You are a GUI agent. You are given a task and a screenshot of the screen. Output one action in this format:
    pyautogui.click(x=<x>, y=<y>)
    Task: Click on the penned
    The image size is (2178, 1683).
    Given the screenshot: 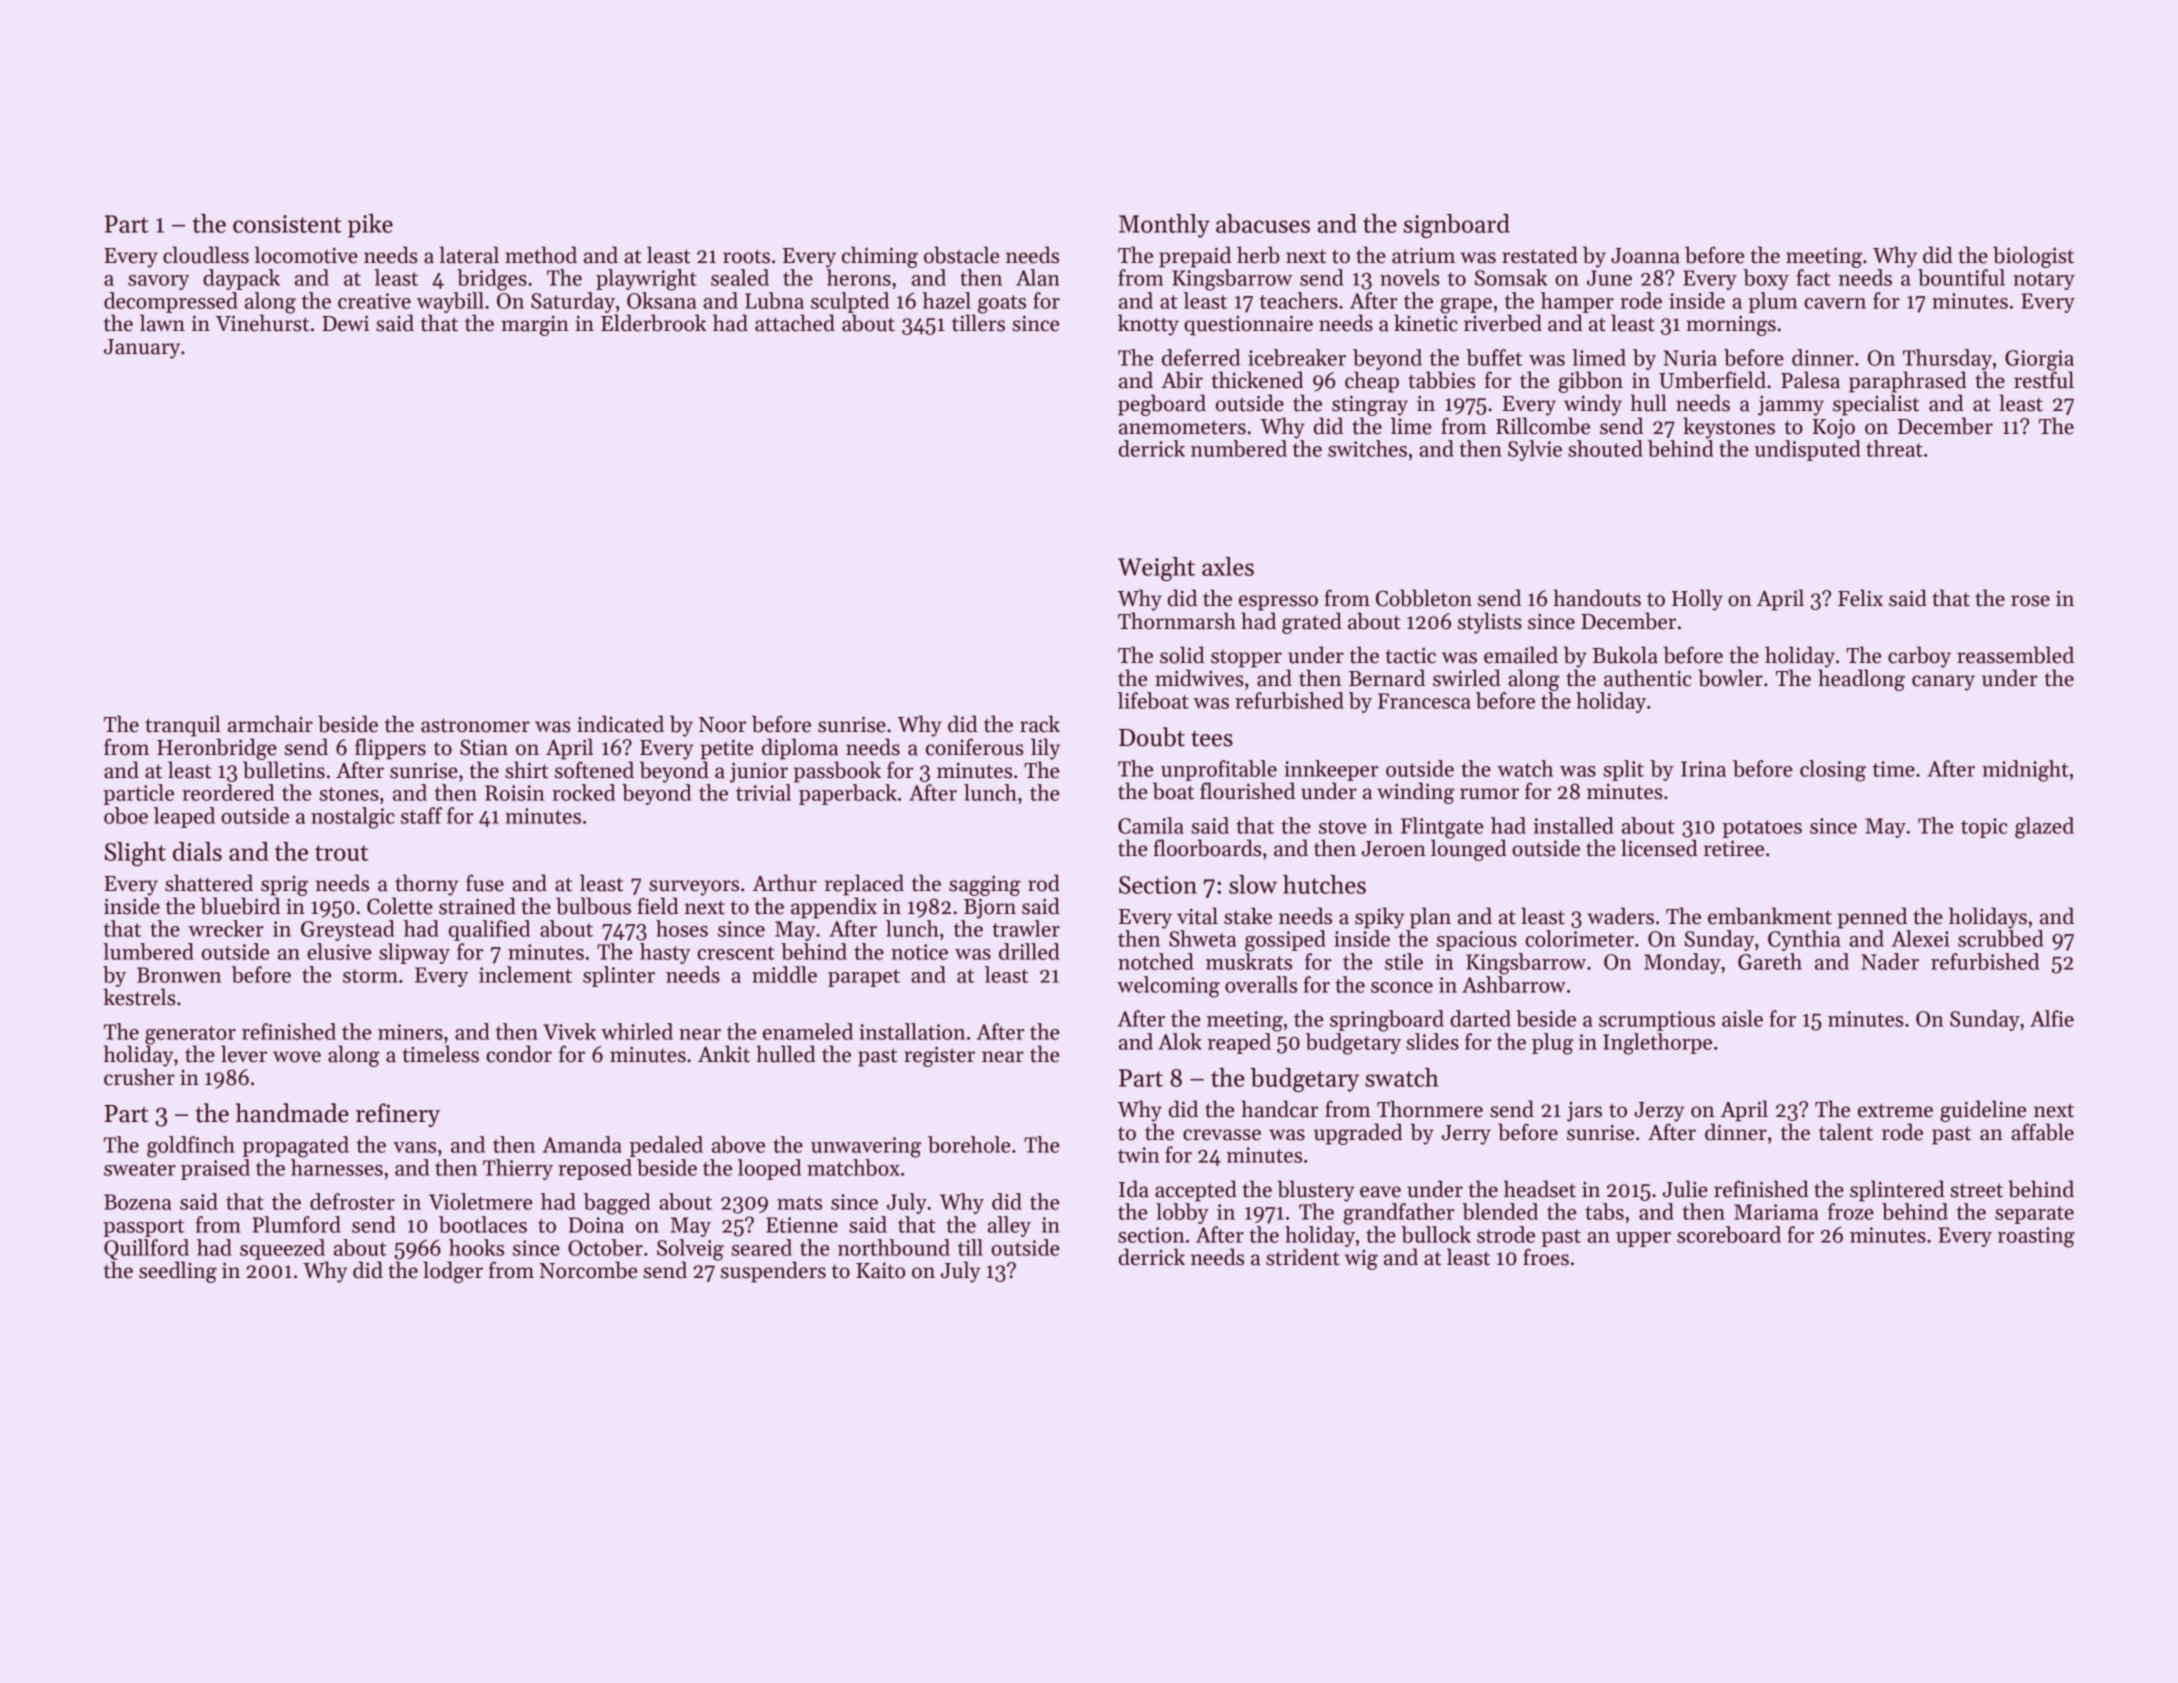 What is the action you would take?
    pyautogui.click(x=1872, y=918)
